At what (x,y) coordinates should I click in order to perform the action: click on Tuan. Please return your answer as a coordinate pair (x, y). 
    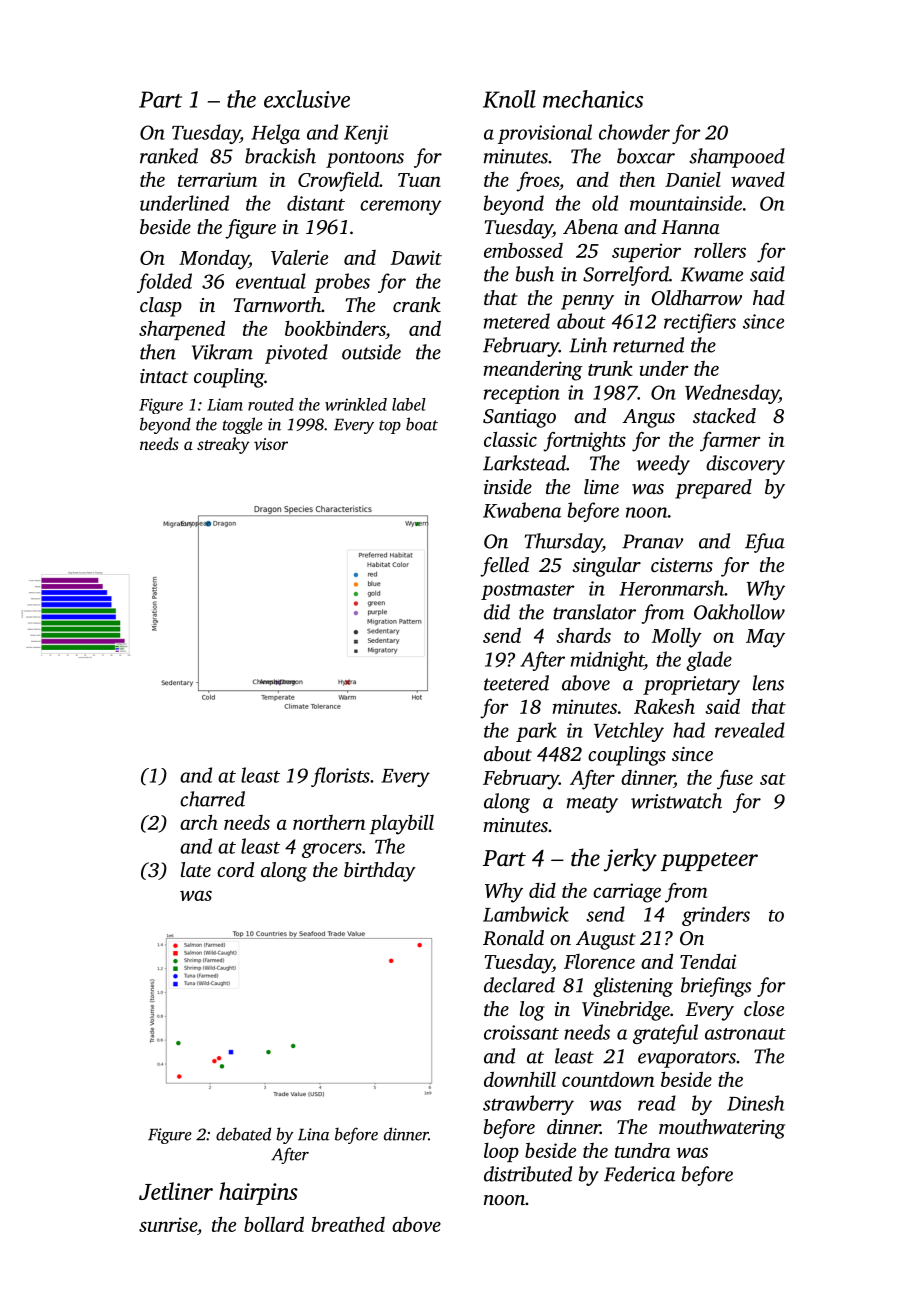
    Looking at the image, I should click on (419, 180).
